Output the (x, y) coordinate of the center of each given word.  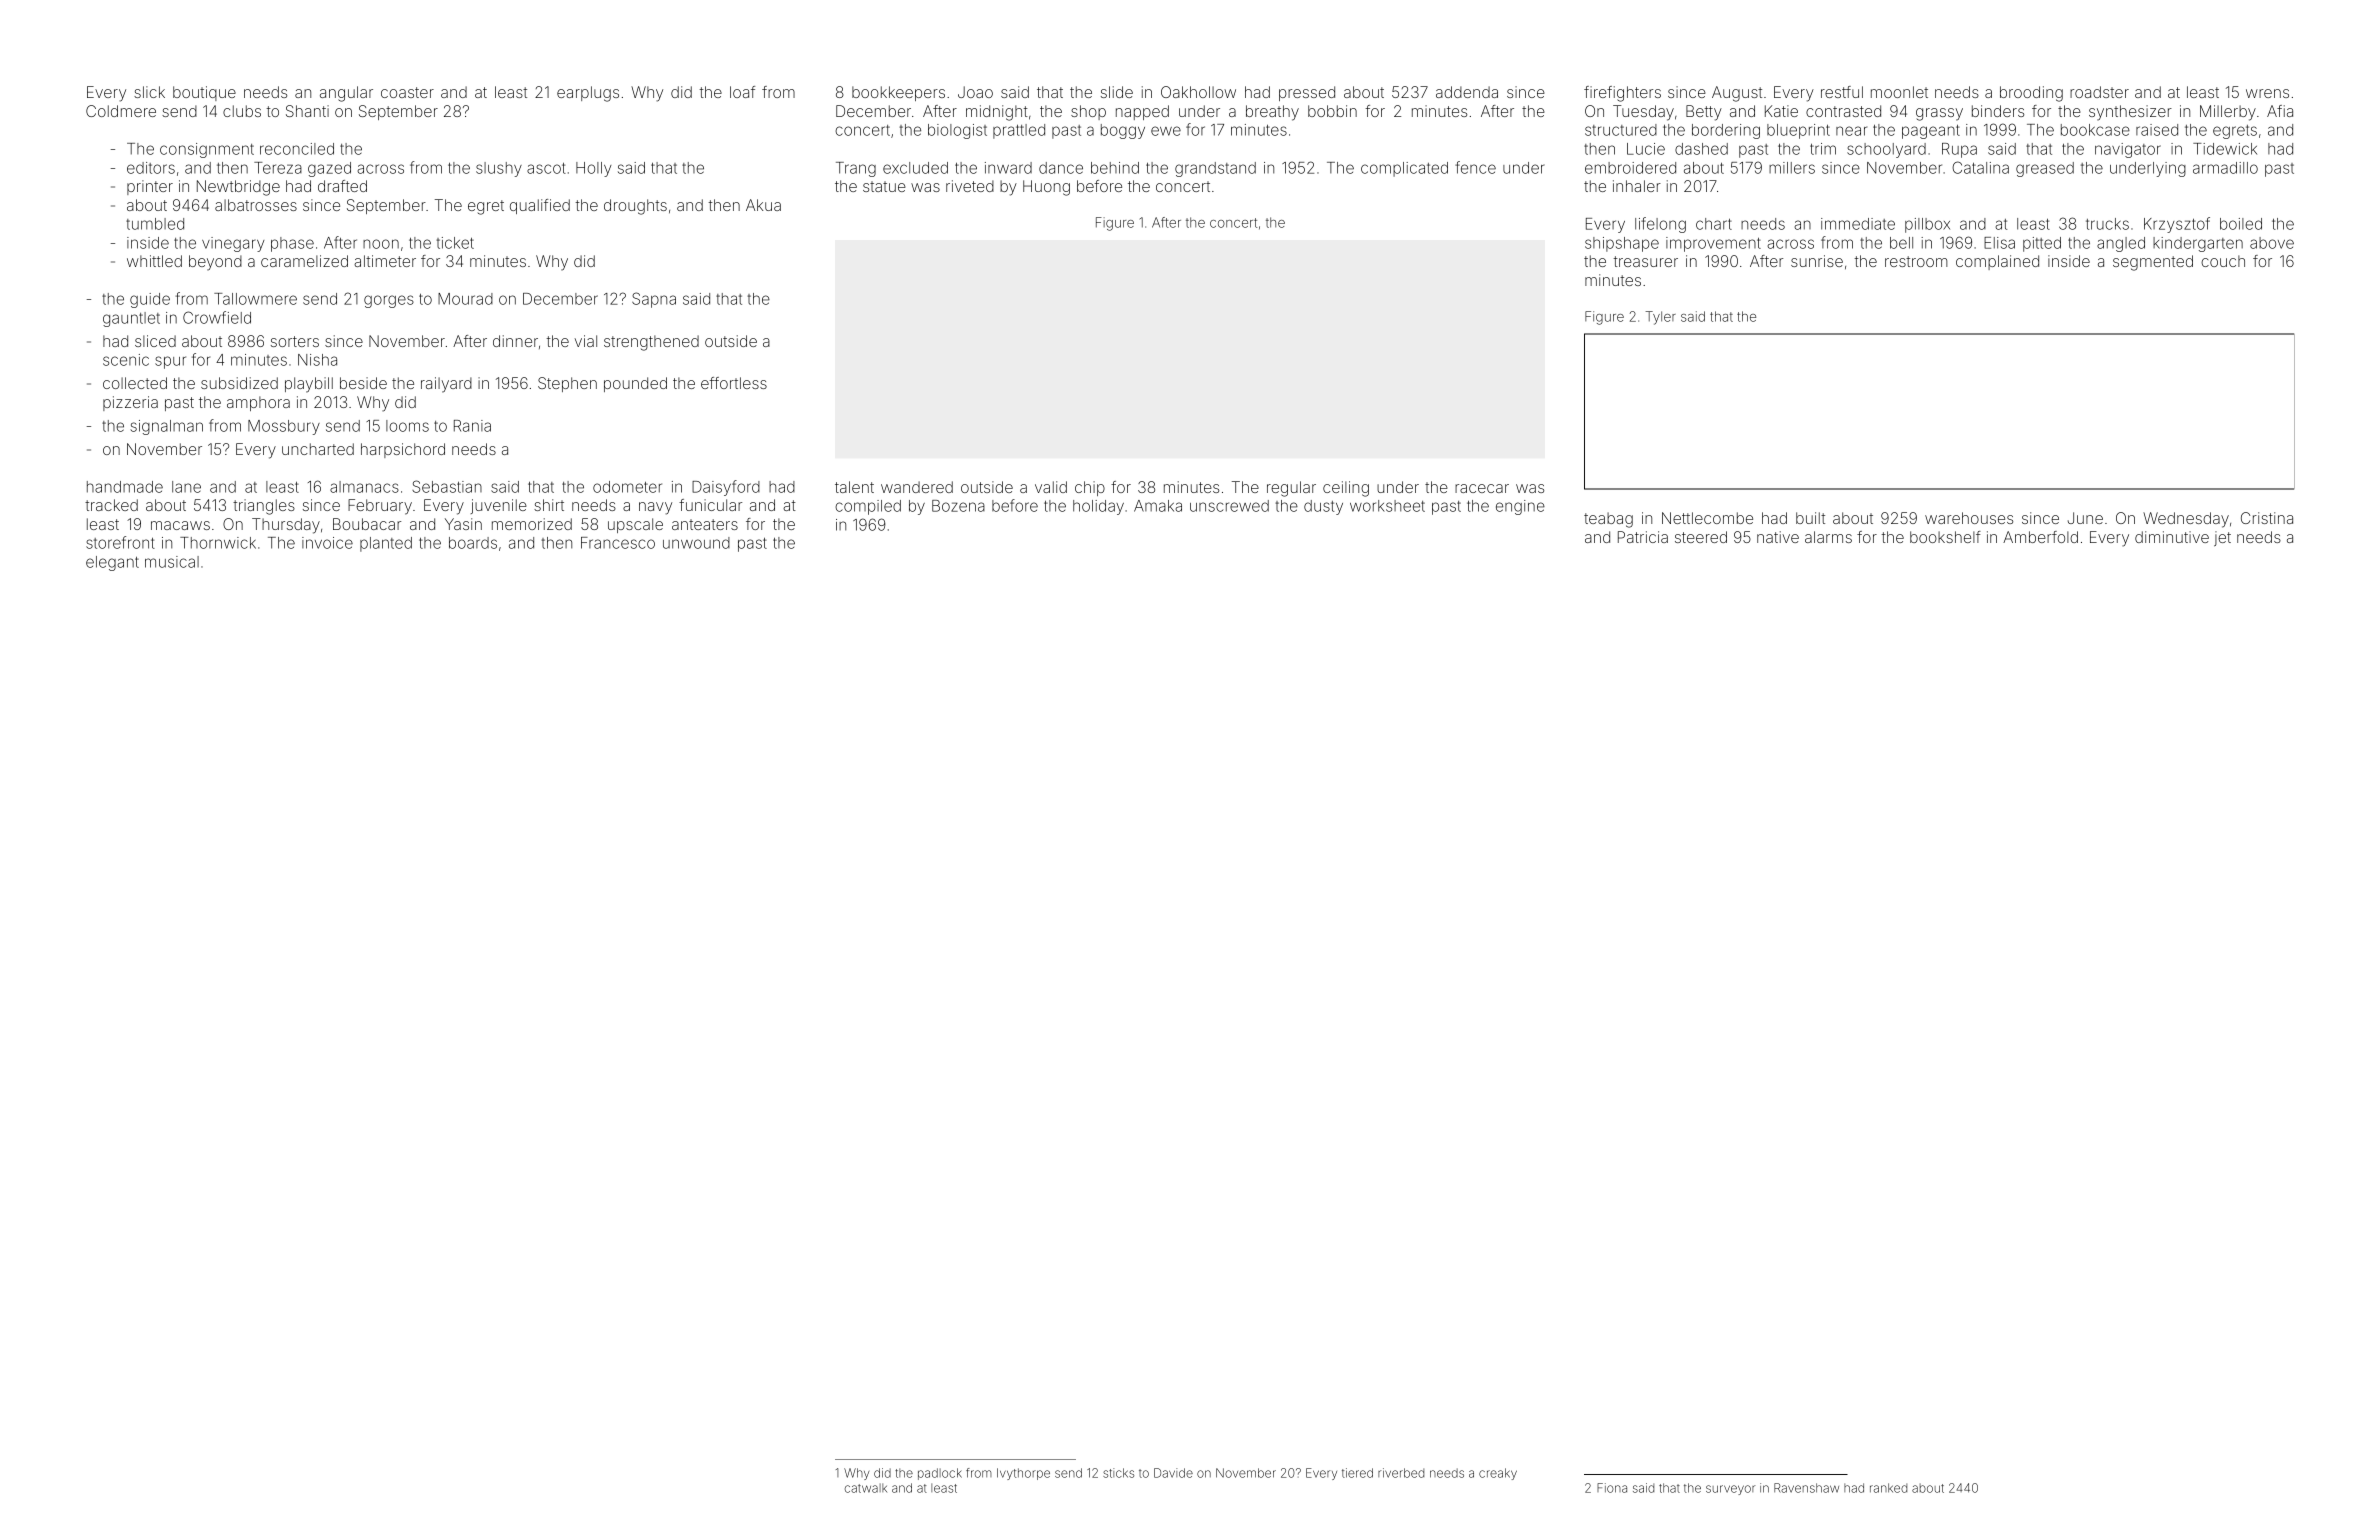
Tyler (1660, 318)
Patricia (1643, 537)
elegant (112, 563)
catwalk (866, 1488)
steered (1701, 537)
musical (172, 562)
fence (1475, 167)
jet (2222, 538)
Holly (593, 169)
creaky (1498, 1474)
